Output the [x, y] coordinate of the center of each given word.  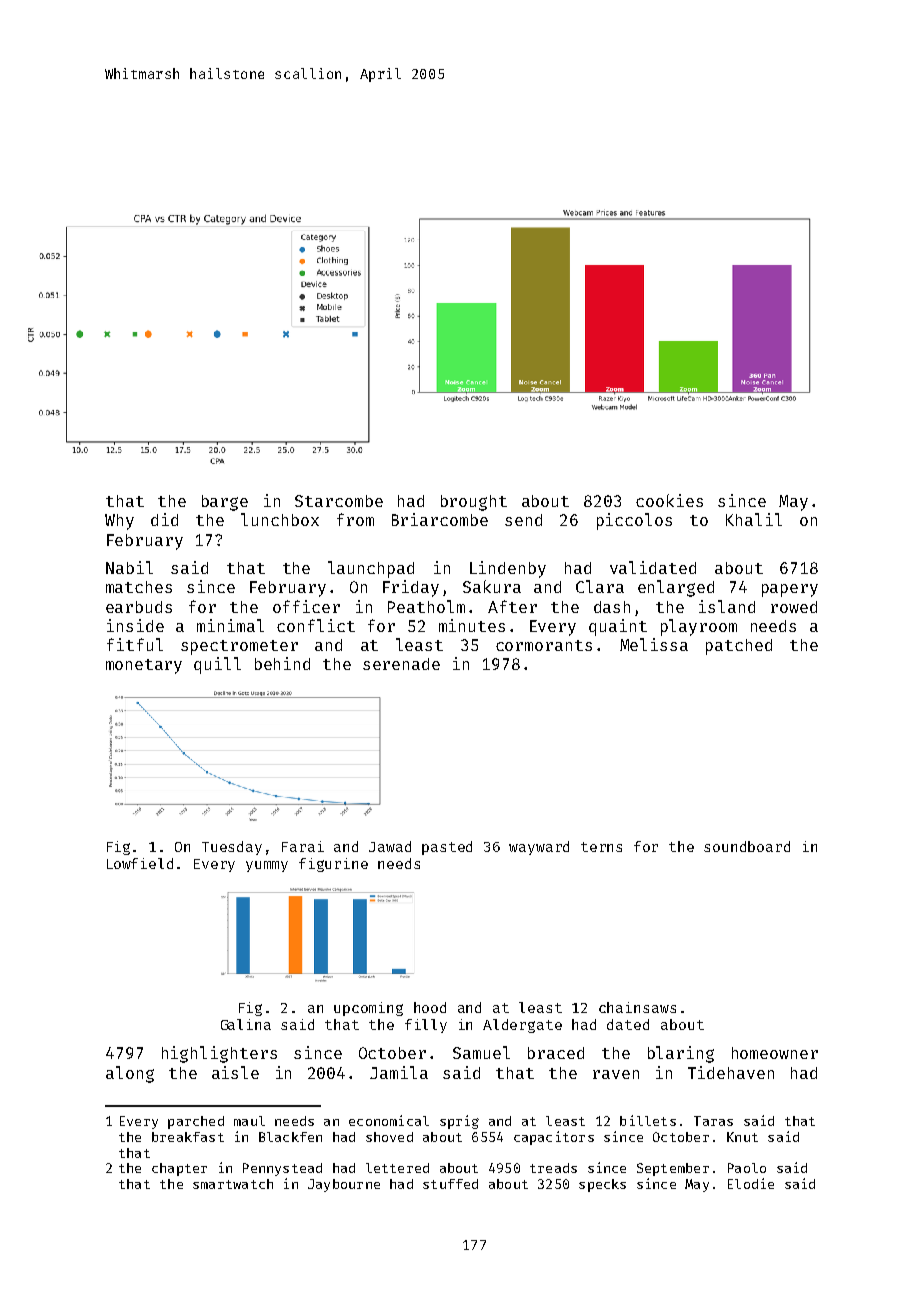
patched [739, 647]
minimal [230, 625]
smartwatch [233, 1184]
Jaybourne [344, 1185]
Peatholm [426, 606]
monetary [144, 666]
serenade [401, 664]
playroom [699, 627]
